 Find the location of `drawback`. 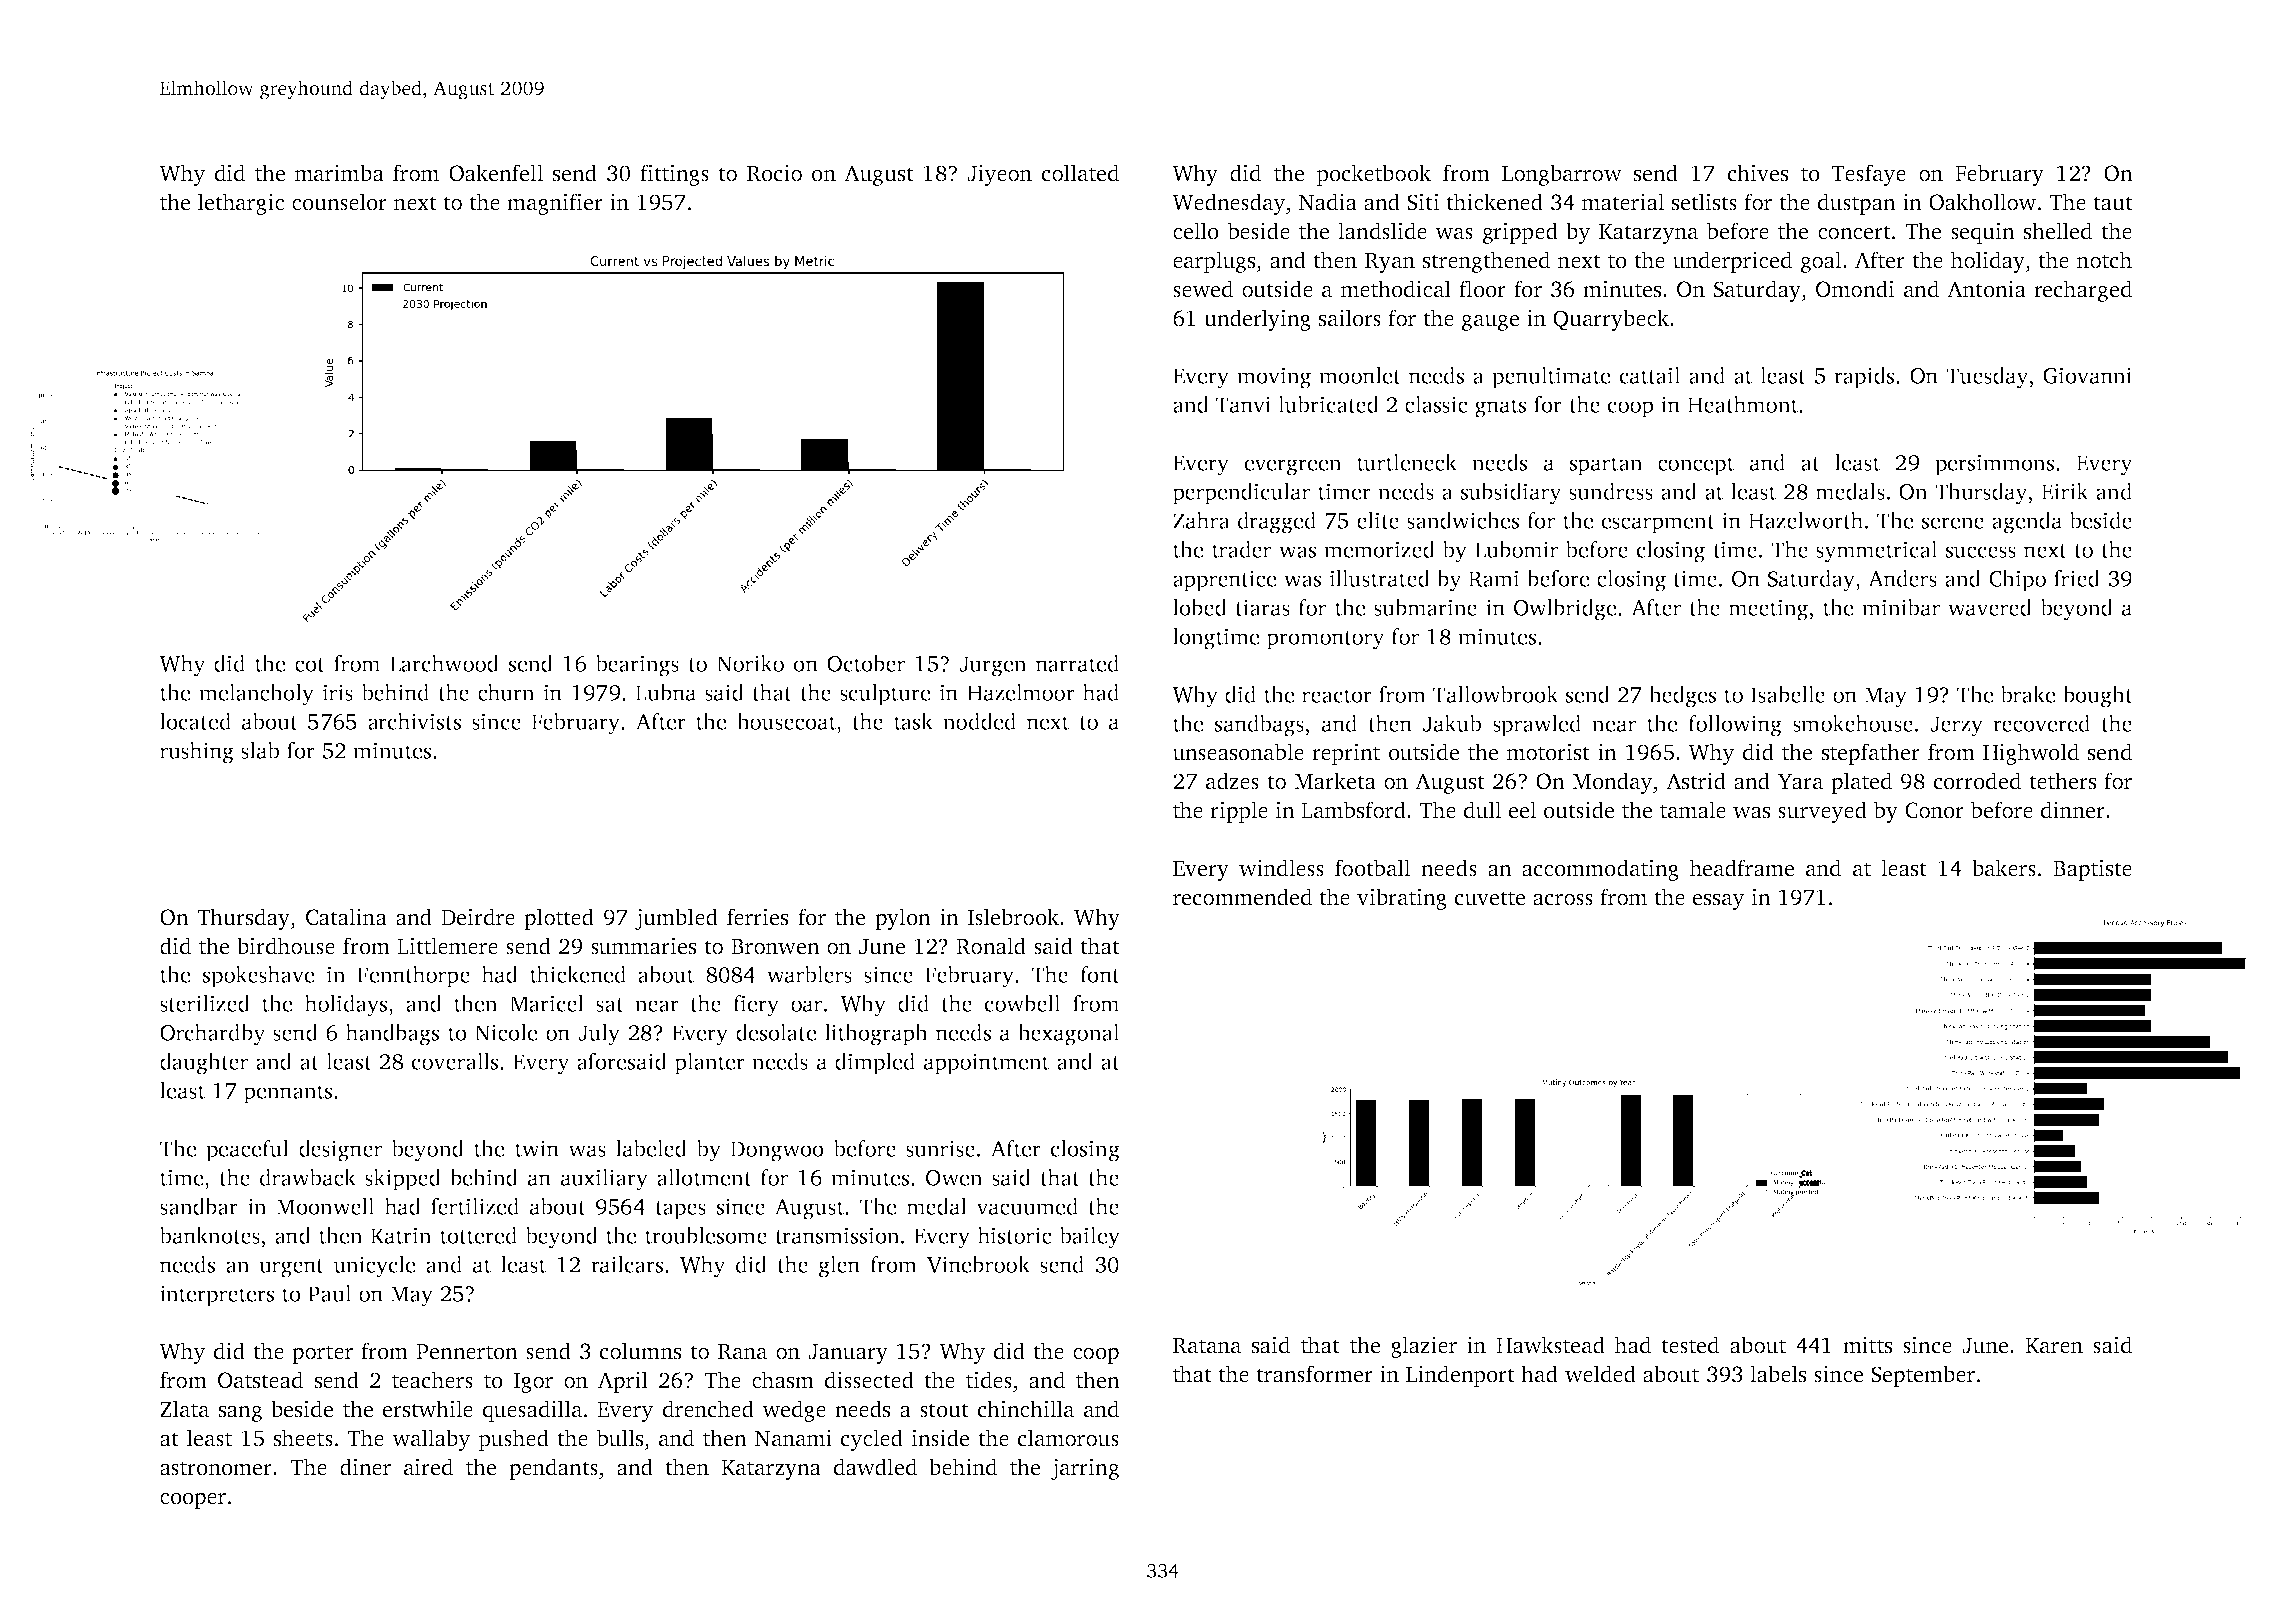

drawback is located at coordinates (308, 1177).
